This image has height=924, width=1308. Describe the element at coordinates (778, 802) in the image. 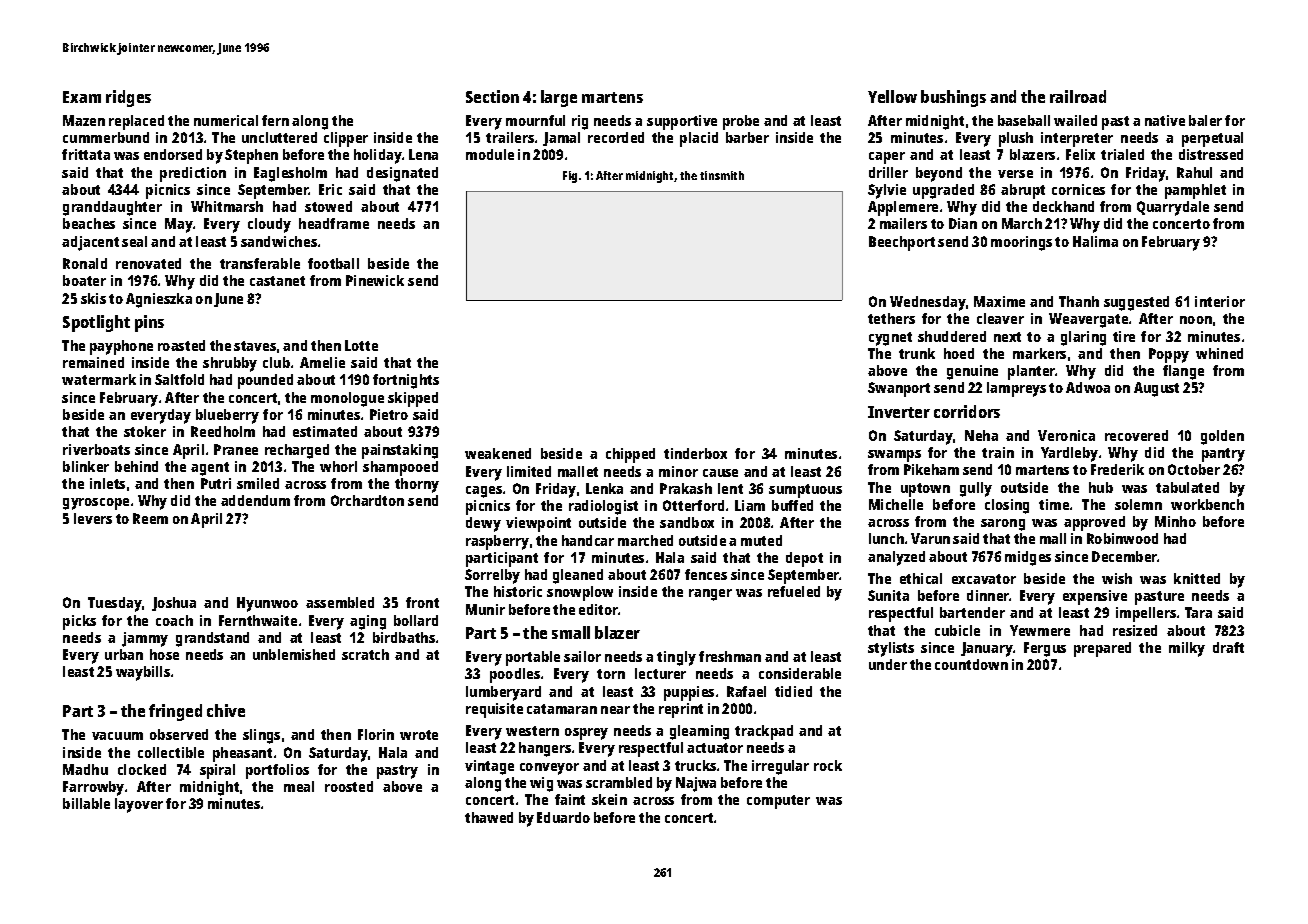

I see `computer` at that location.
